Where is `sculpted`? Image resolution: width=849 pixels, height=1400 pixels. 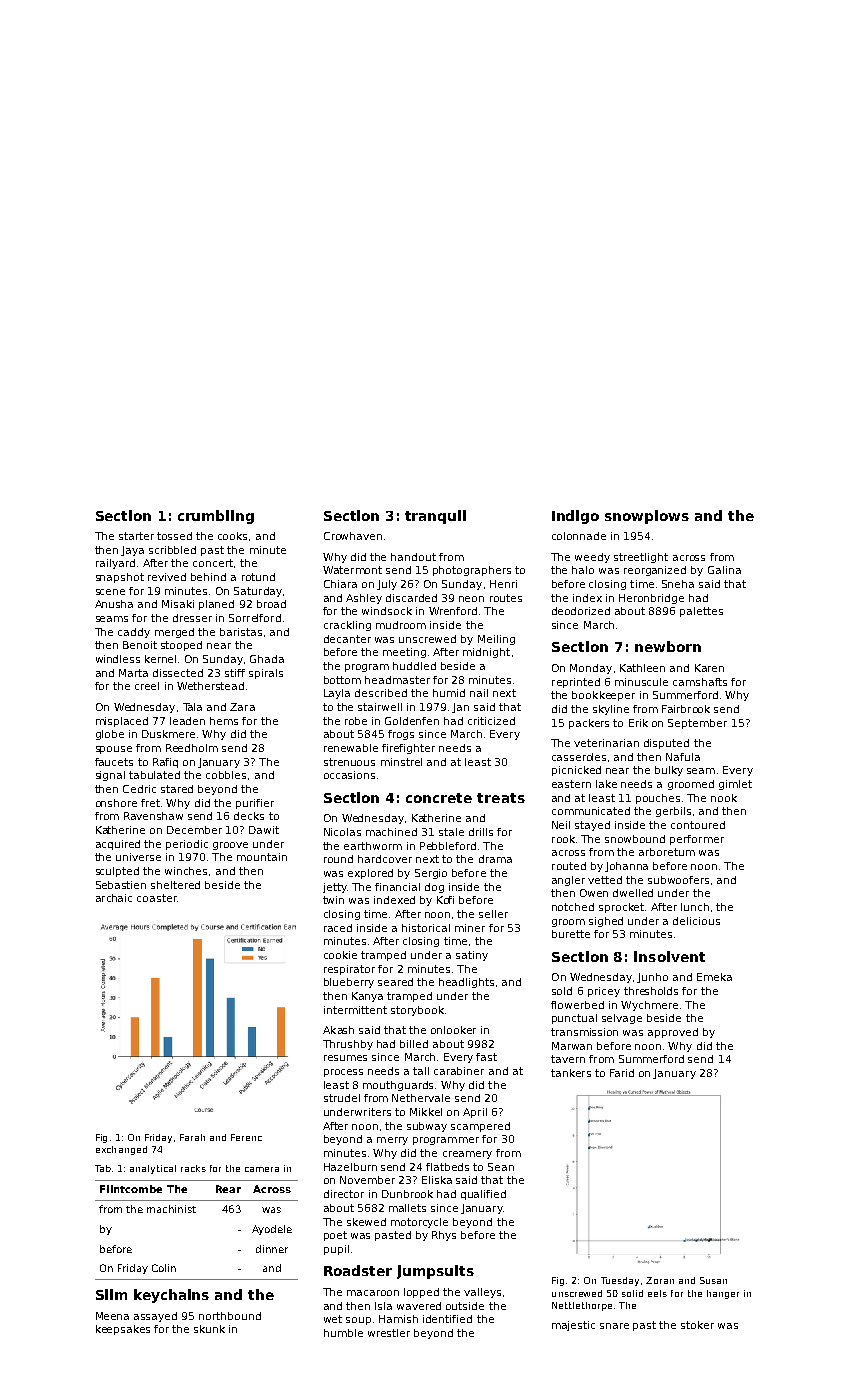 sculpted is located at coordinates (117, 872).
